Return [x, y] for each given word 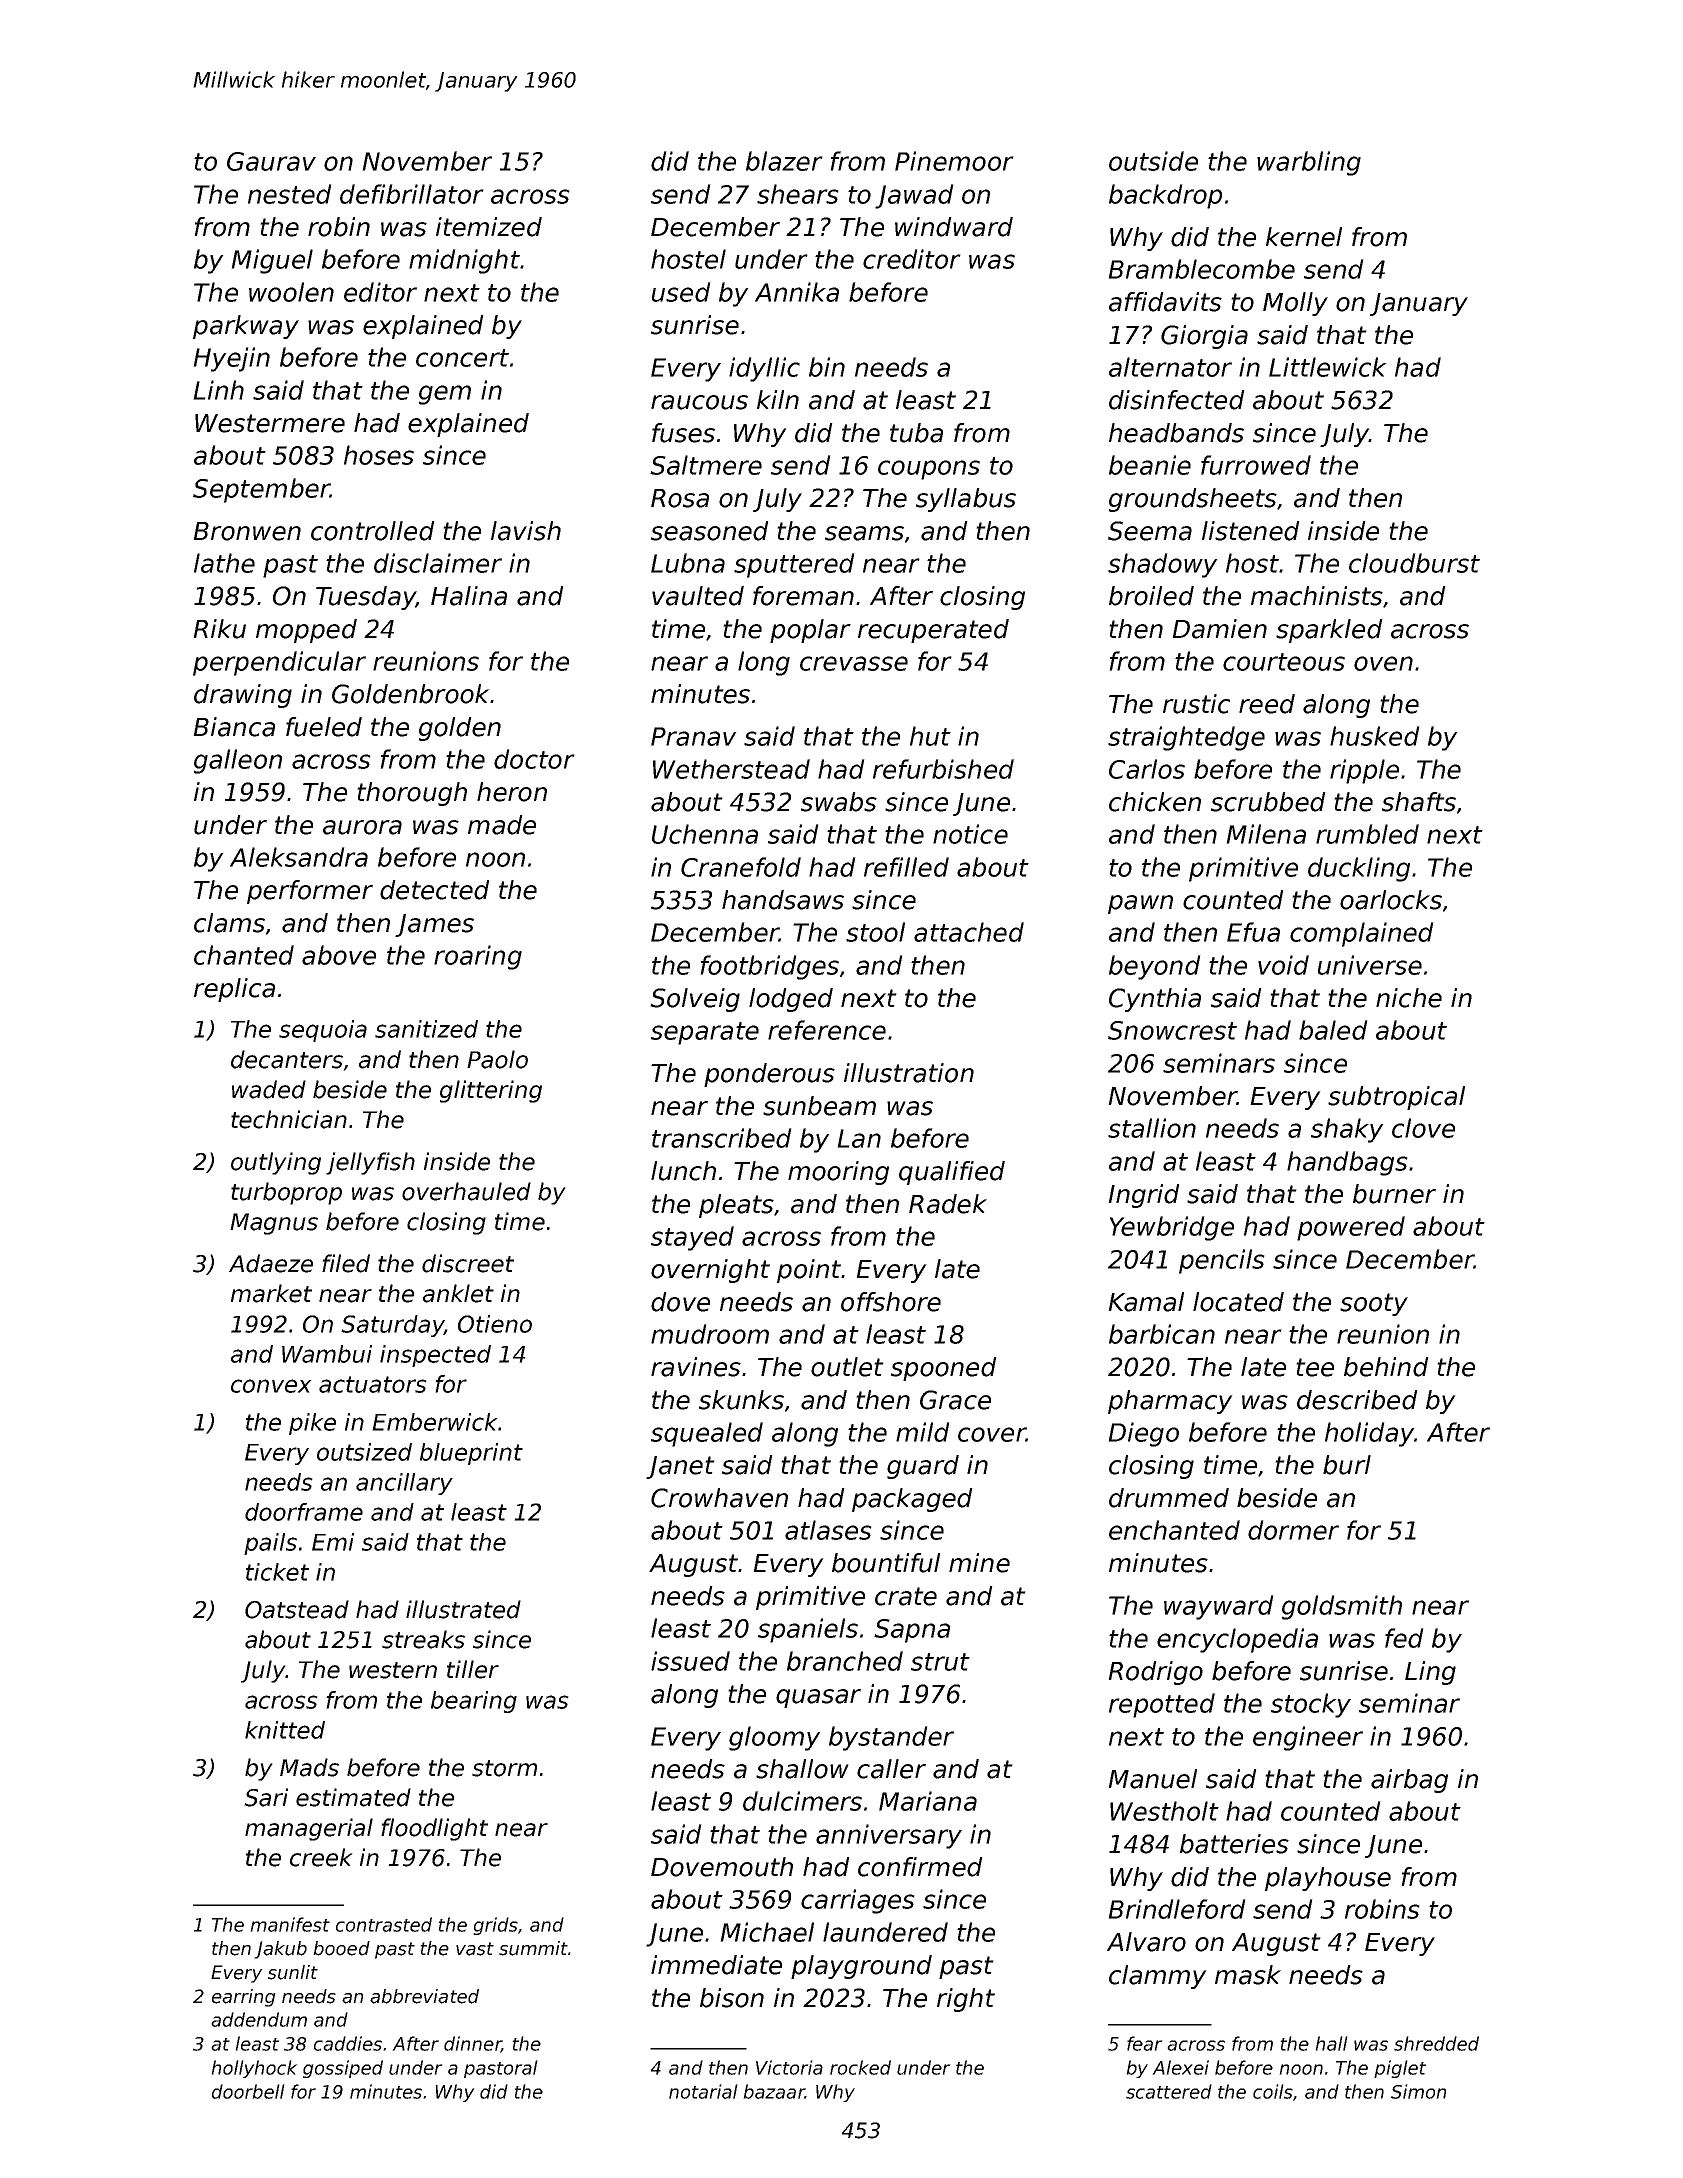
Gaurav [271, 161]
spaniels [808, 1630]
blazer [784, 161]
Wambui [327, 1354]
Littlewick [1328, 367]
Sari [266, 1797]
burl [1347, 1465]
